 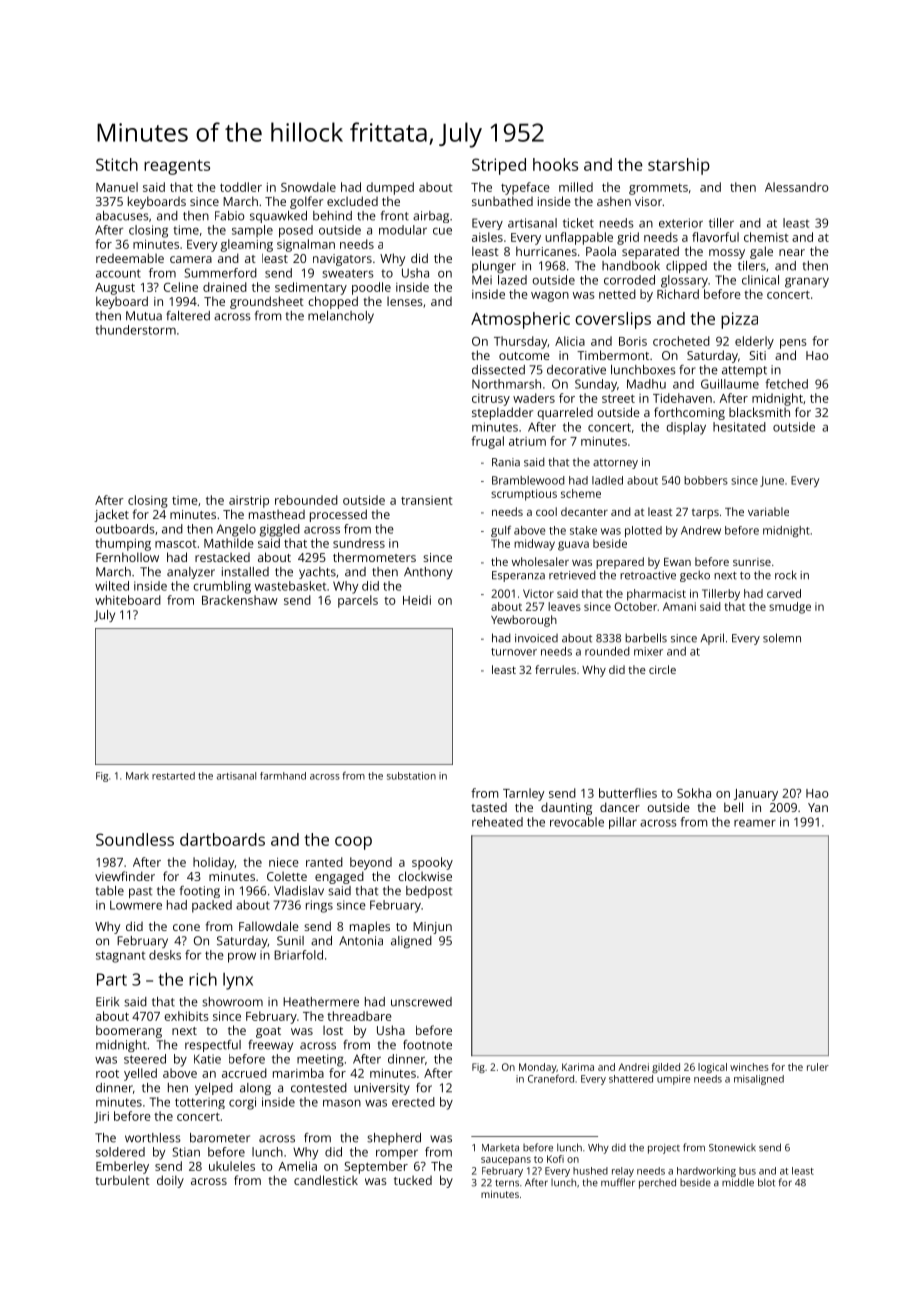 I want to click on Vladislav, so click(x=299, y=891).
